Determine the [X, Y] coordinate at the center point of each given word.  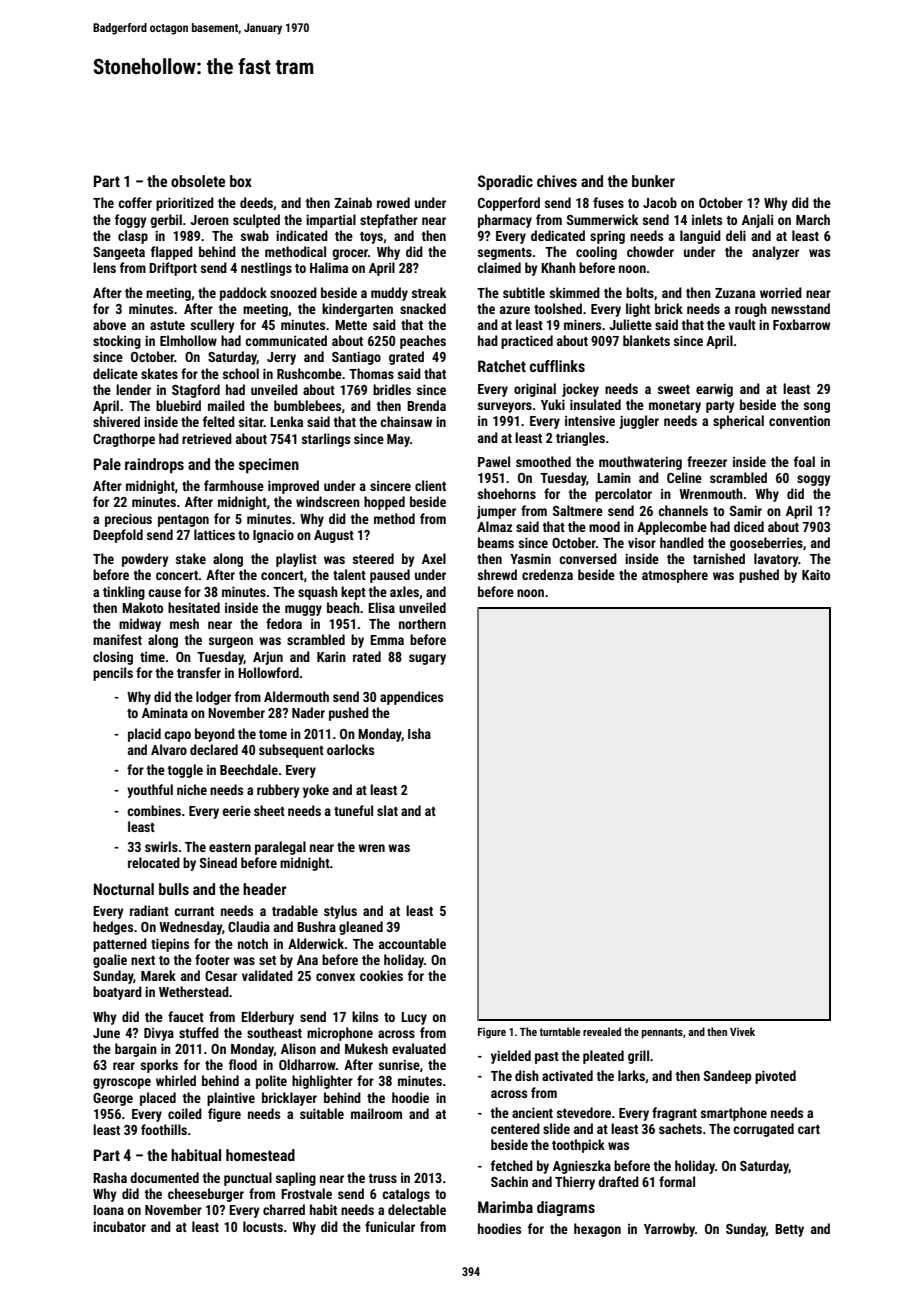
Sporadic [505, 182]
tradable [295, 910]
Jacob [660, 202]
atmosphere [675, 576]
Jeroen [209, 220]
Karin [331, 657]
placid [144, 735]
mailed [226, 405]
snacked [423, 308]
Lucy [414, 1018]
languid [700, 237]
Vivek [742, 1031]
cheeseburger [206, 1195]
